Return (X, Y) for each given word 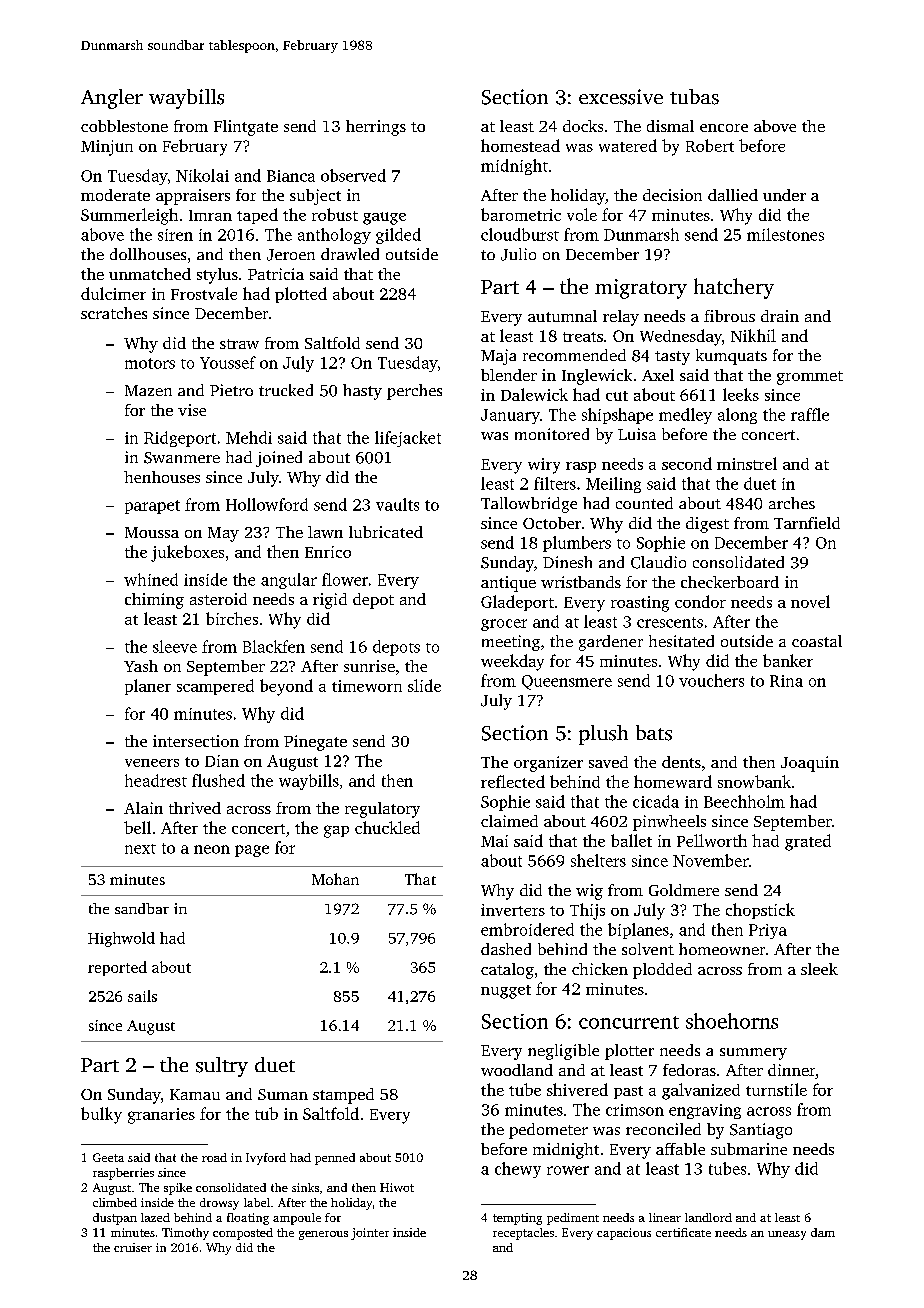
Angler (112, 99)
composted (243, 1234)
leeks (741, 394)
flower (345, 579)
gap (336, 831)
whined (151, 579)
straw (239, 344)
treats (583, 337)
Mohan (335, 879)
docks (583, 126)
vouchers (711, 680)
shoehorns (732, 1021)
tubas (694, 97)
